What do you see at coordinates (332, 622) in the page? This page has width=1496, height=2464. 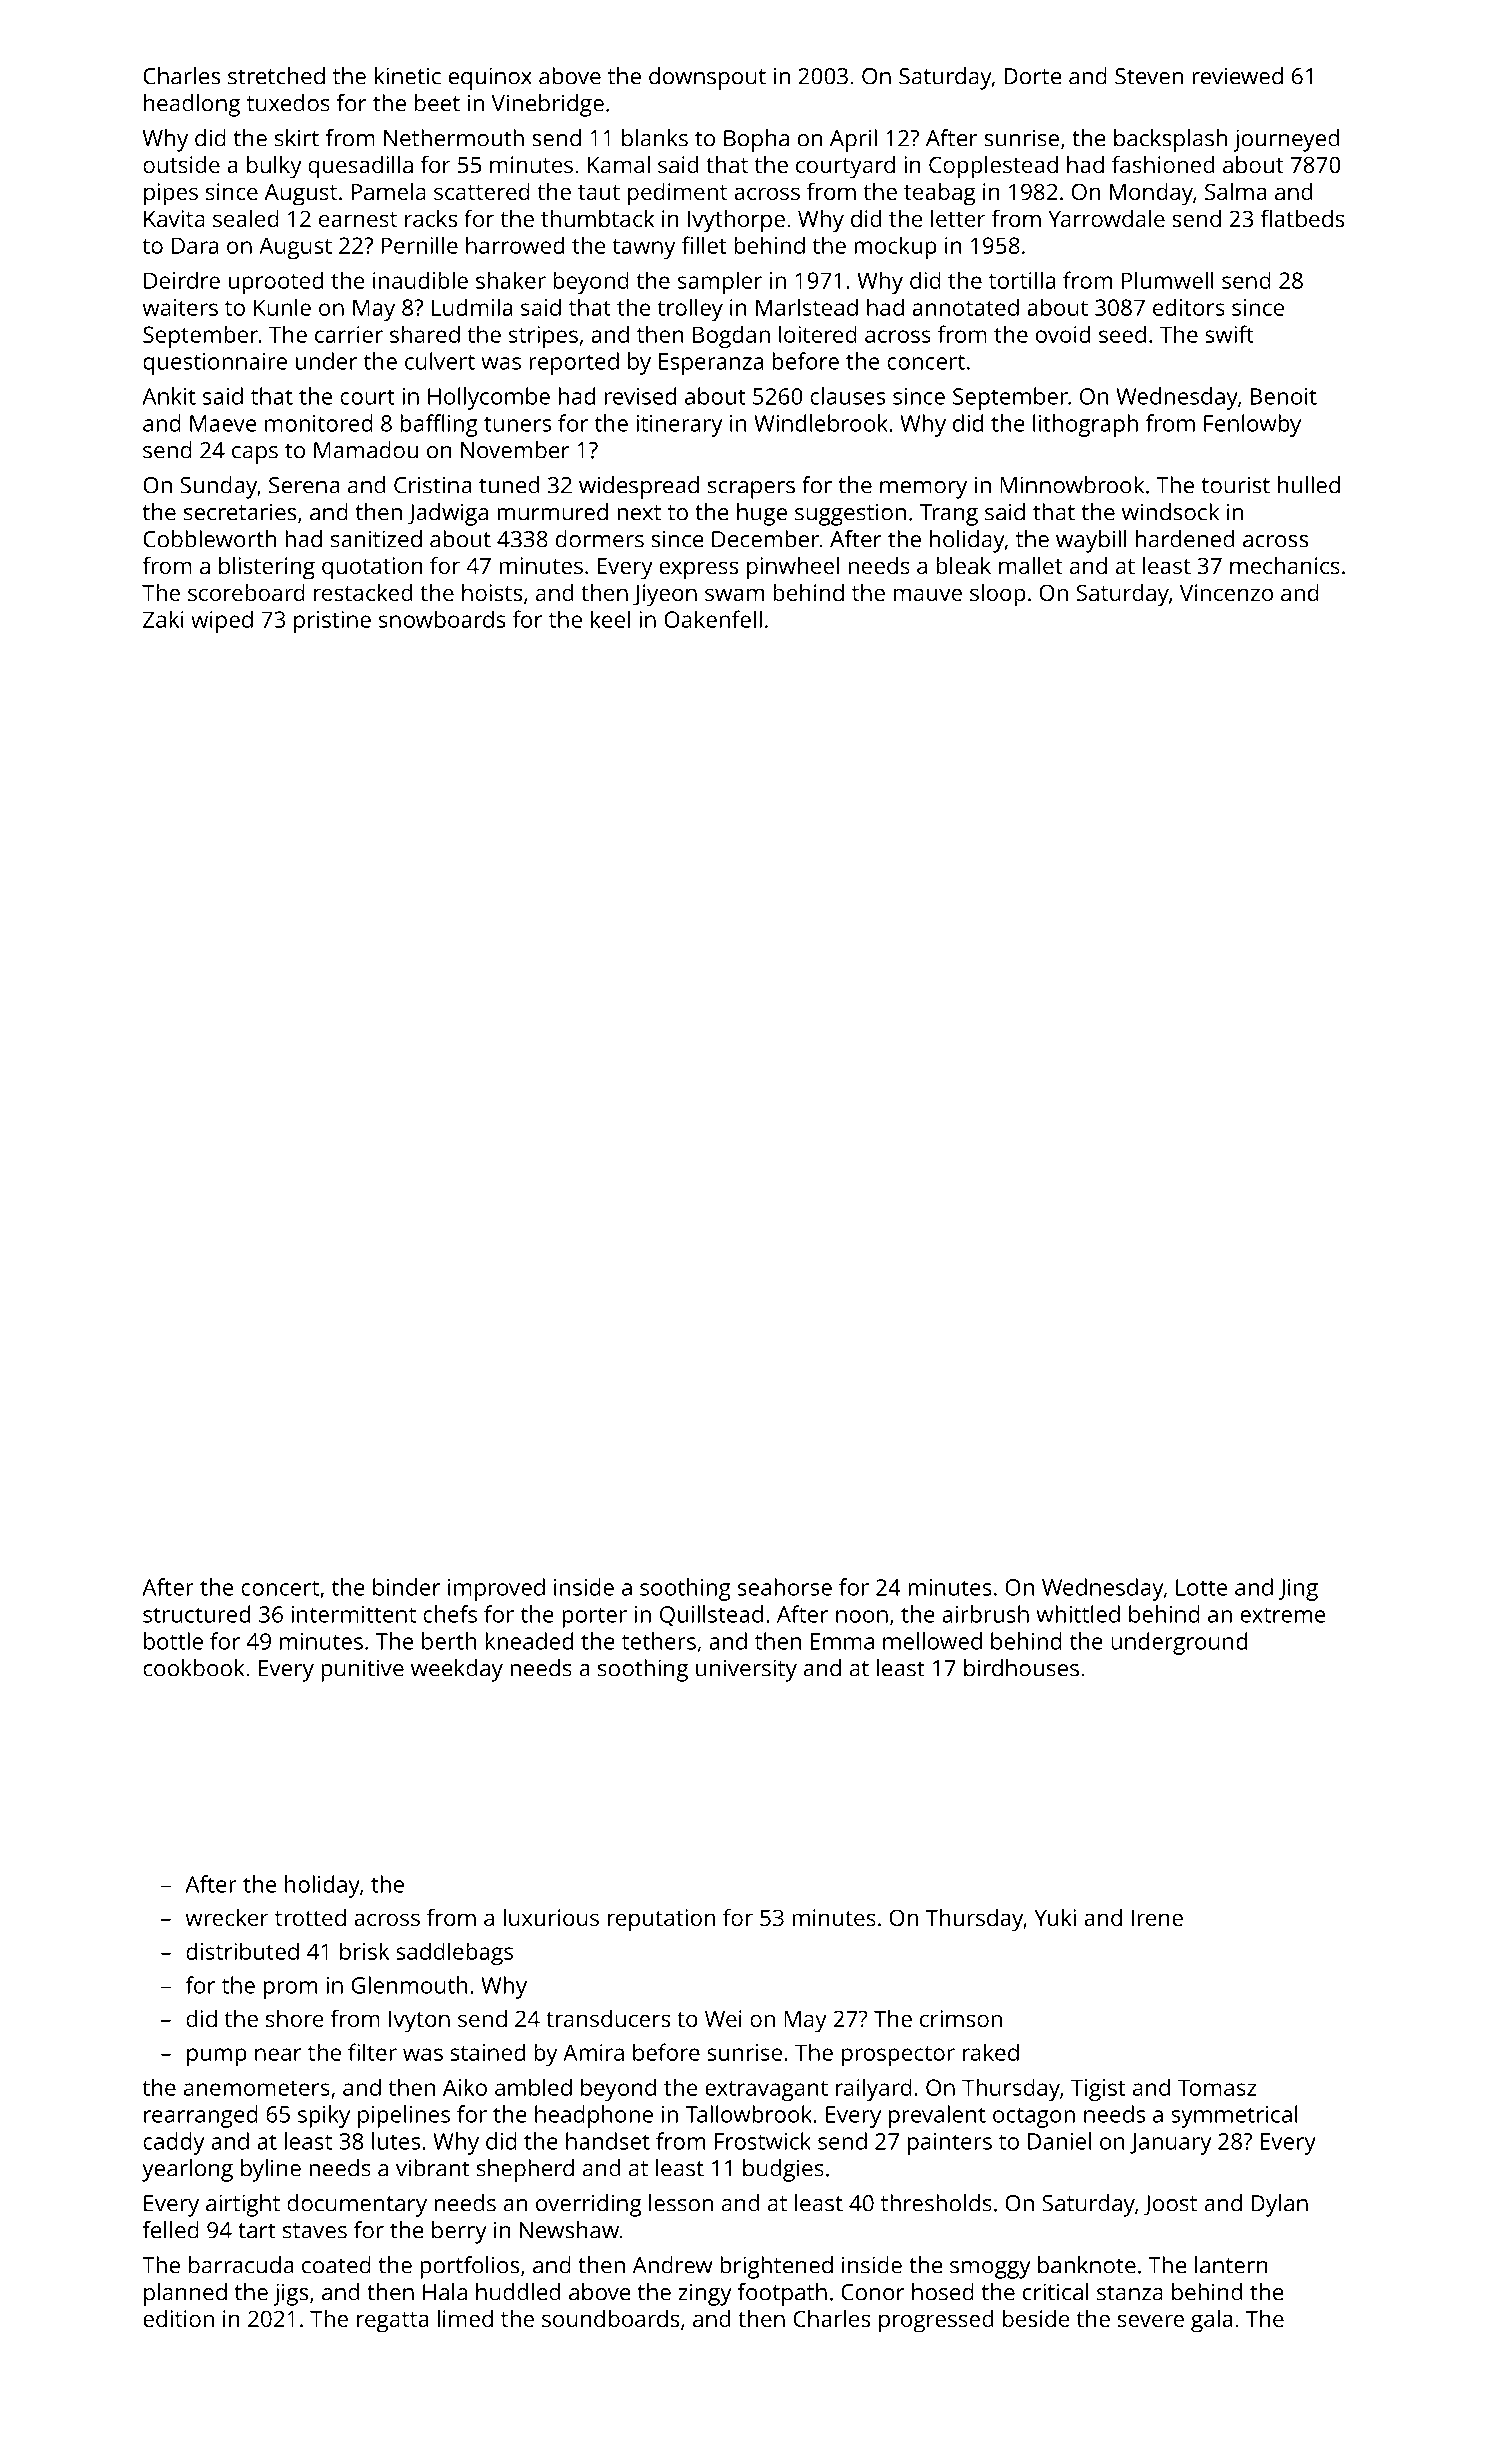 I see `pristine` at bounding box center [332, 622].
